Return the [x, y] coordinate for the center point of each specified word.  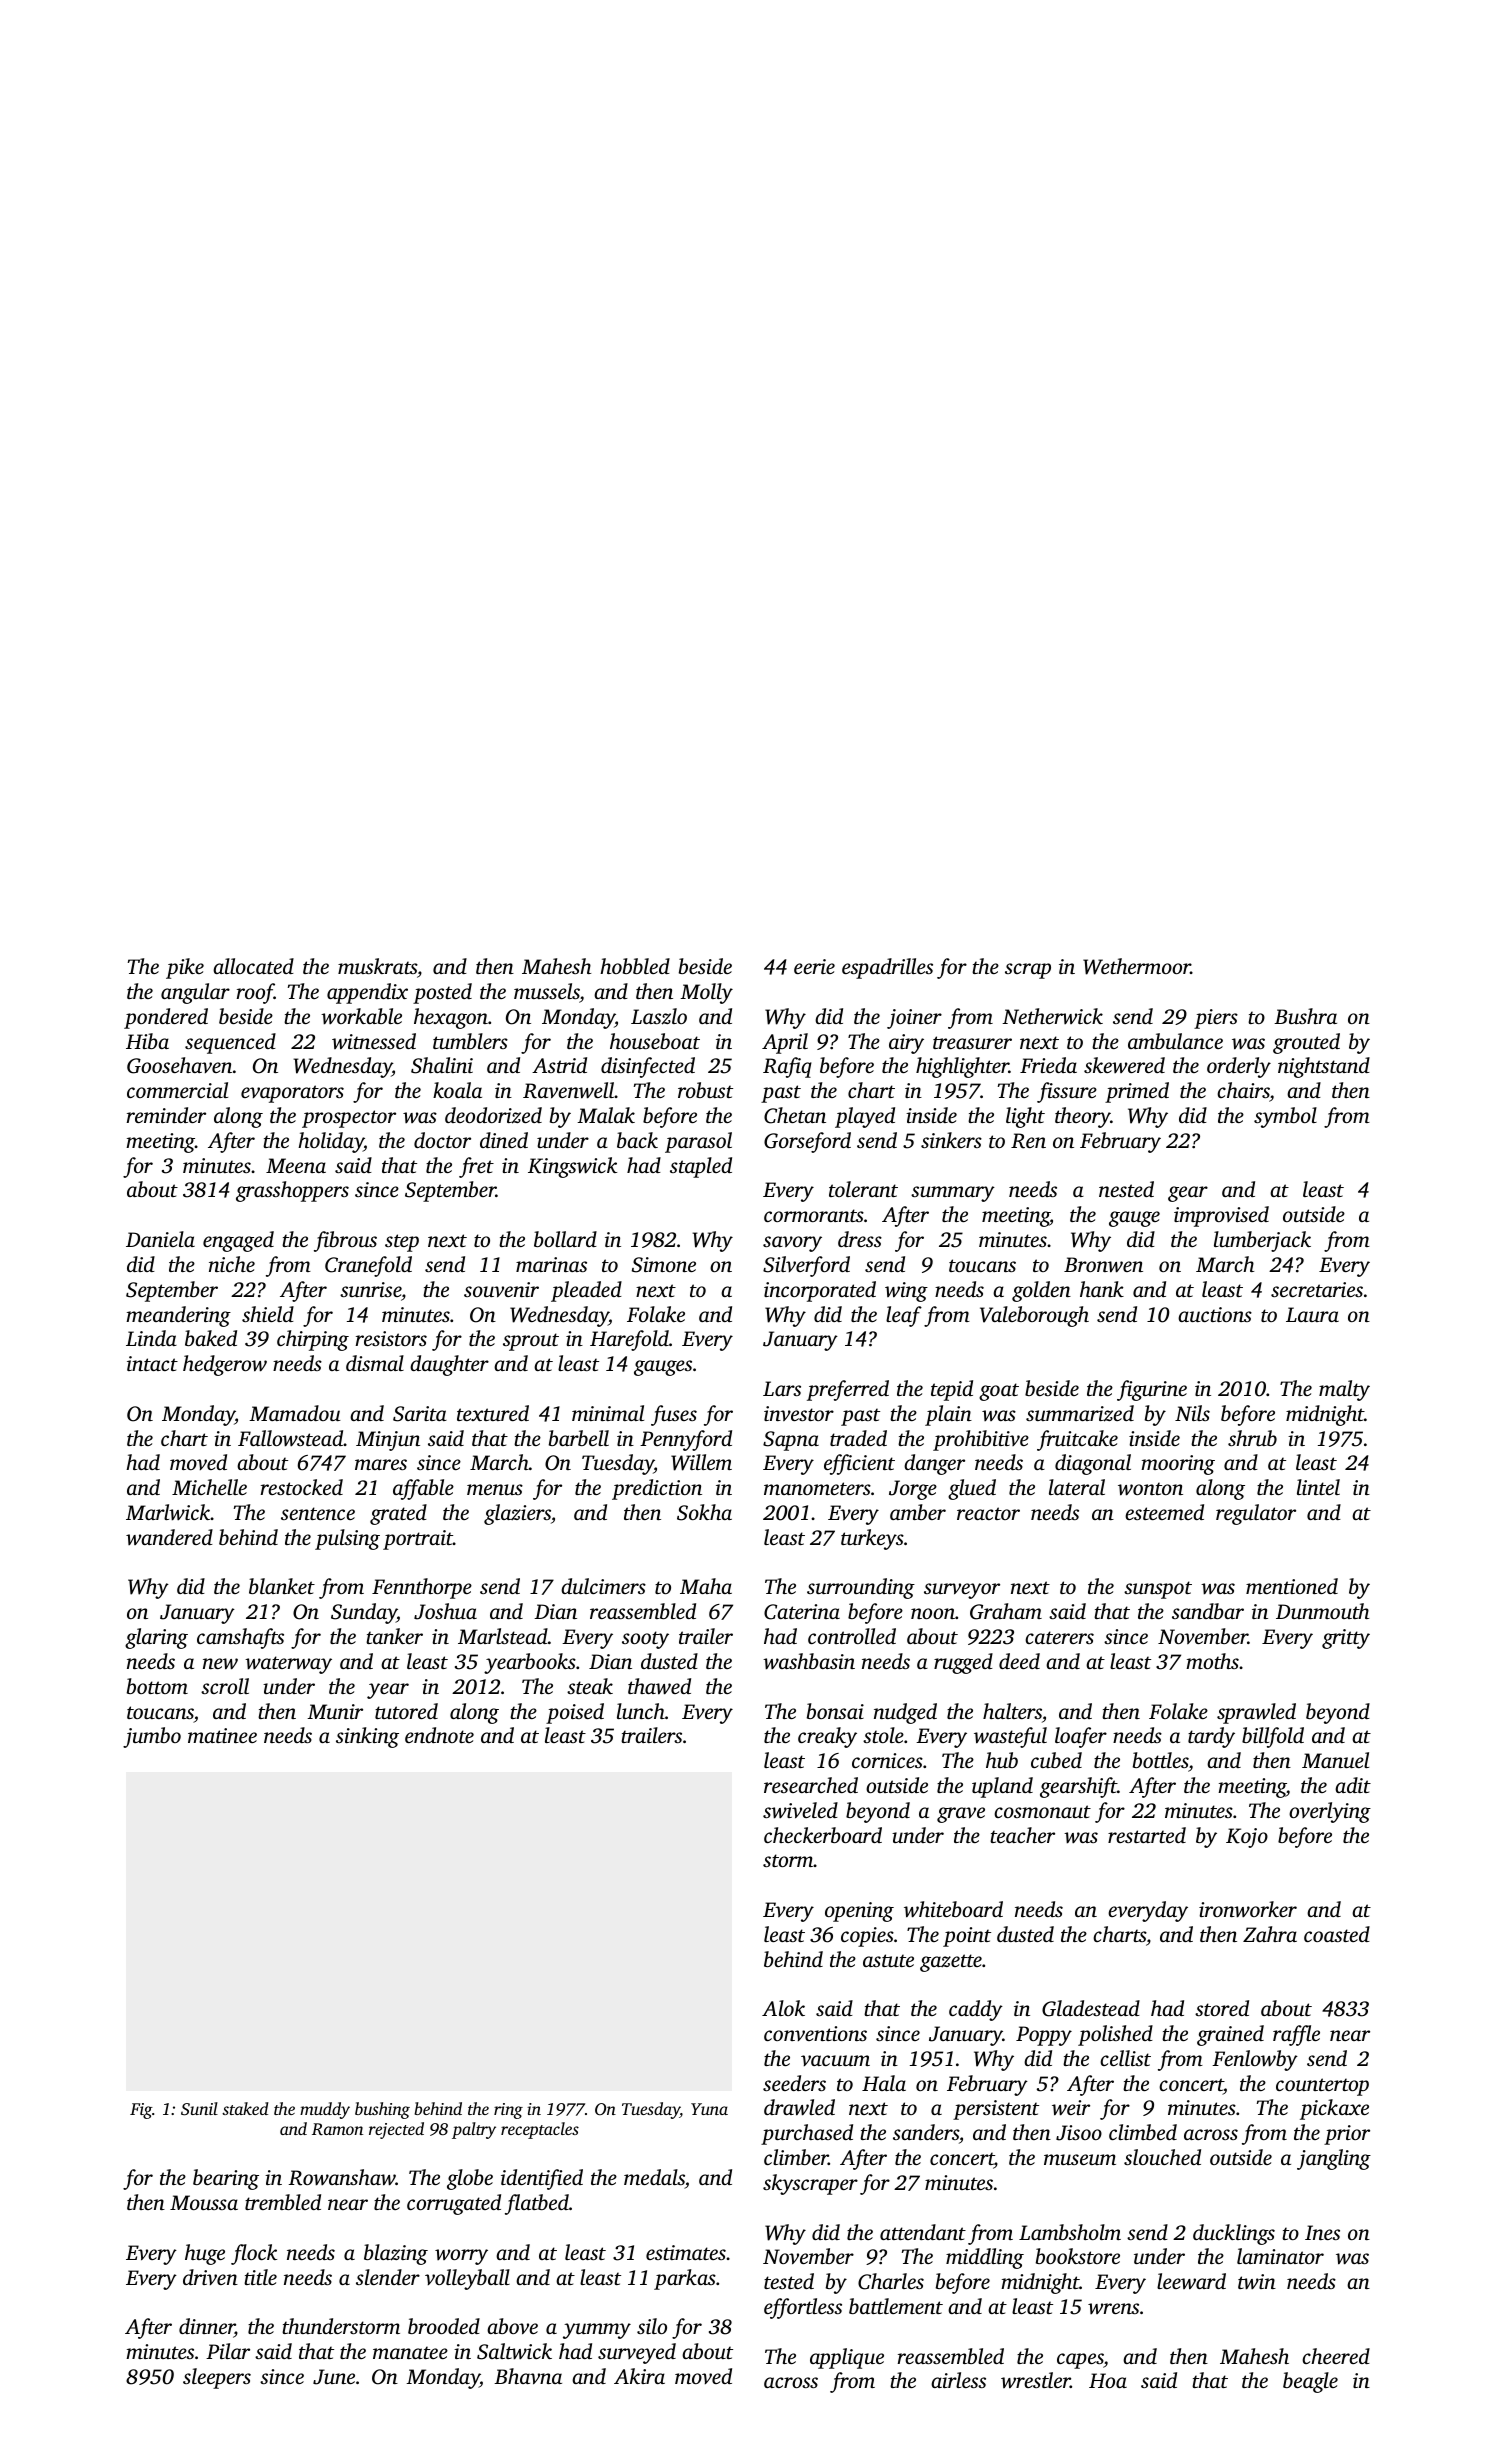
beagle [1310, 2382]
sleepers [217, 2378]
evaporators [292, 1094]
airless [958, 2380]
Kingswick [572, 1167]
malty [1344, 1390]
